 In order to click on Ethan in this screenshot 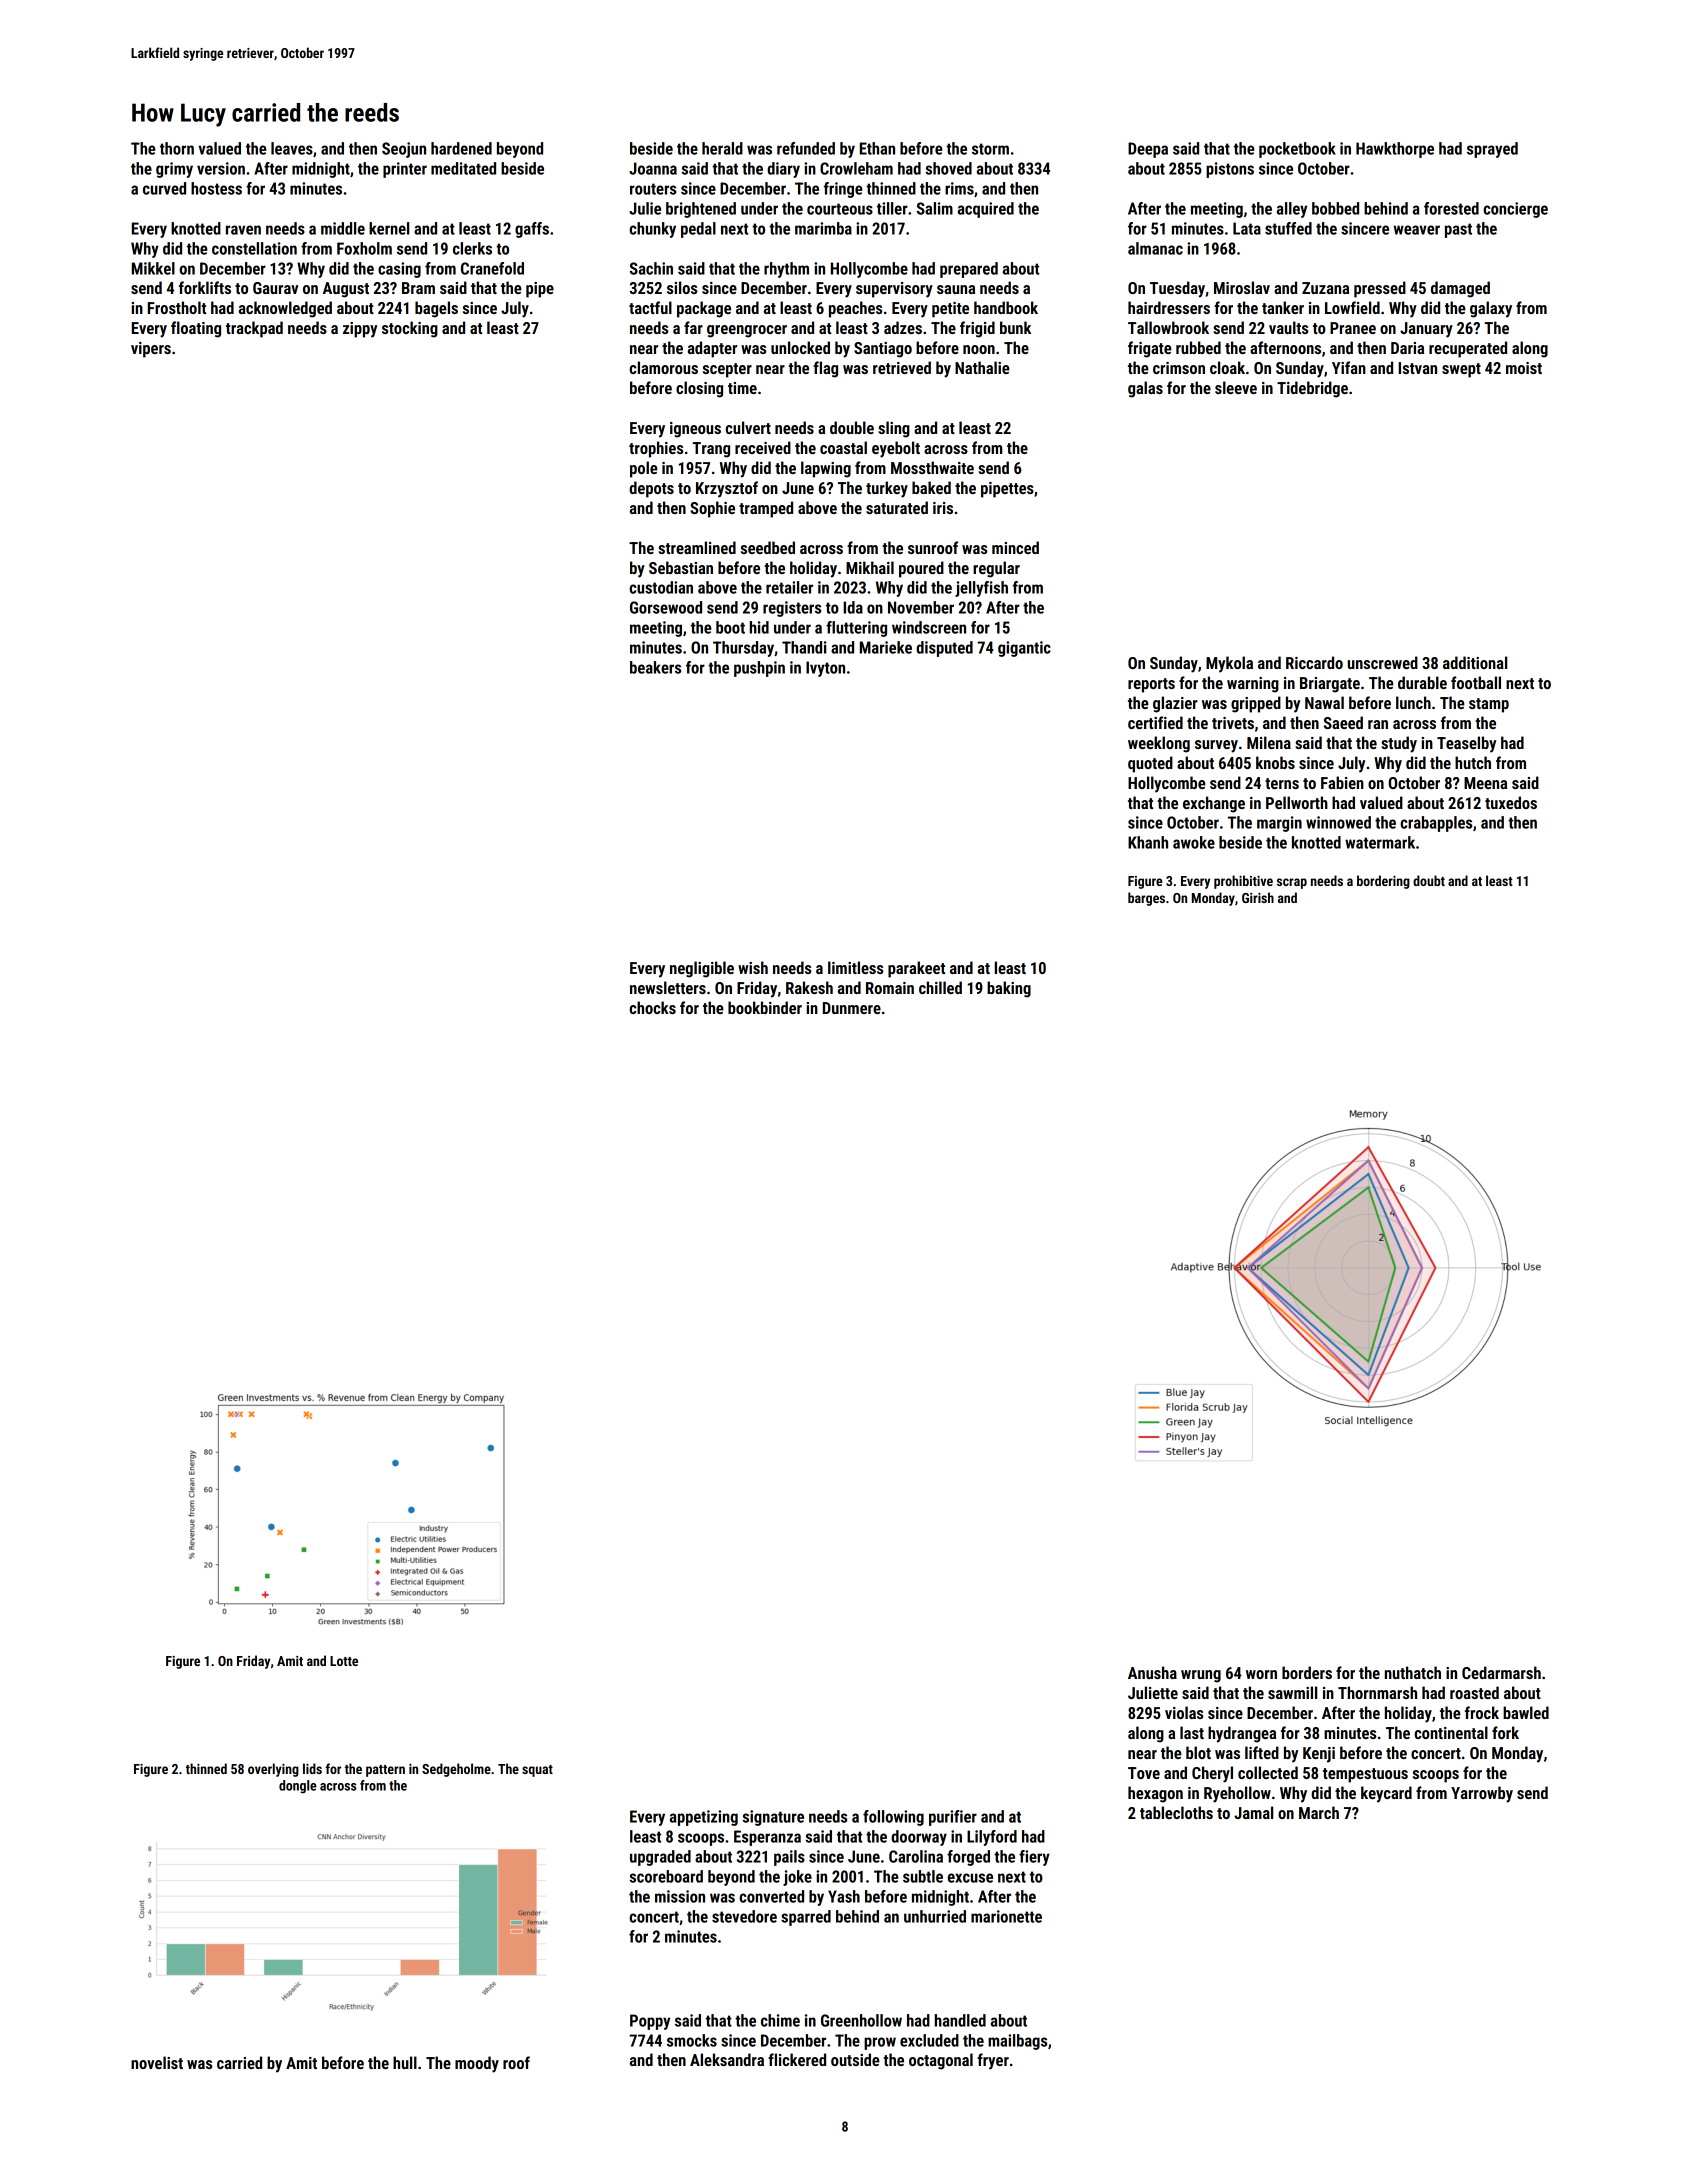, I will do `click(877, 148)`.
